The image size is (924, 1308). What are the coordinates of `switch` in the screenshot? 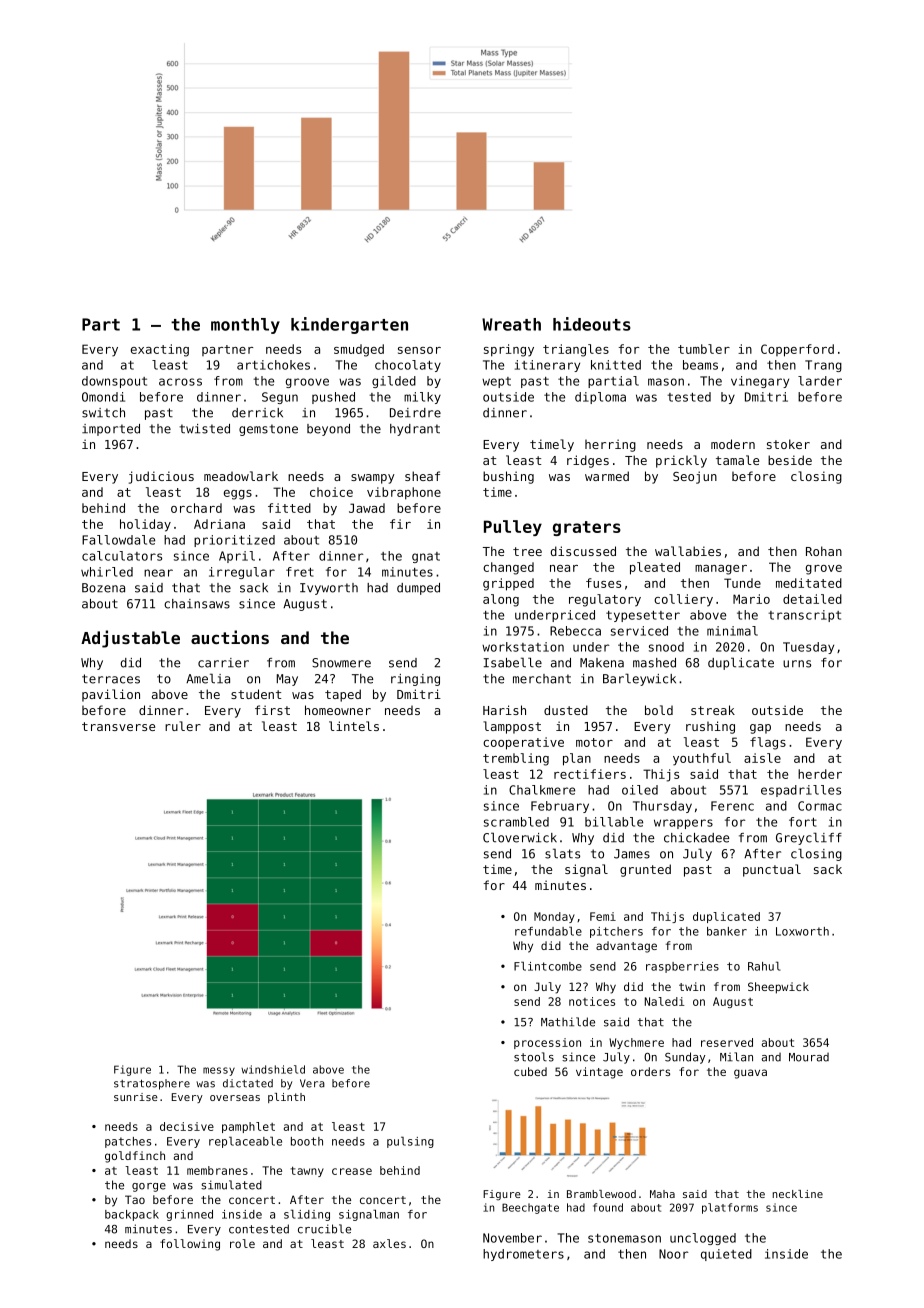 It's located at (103, 413).
